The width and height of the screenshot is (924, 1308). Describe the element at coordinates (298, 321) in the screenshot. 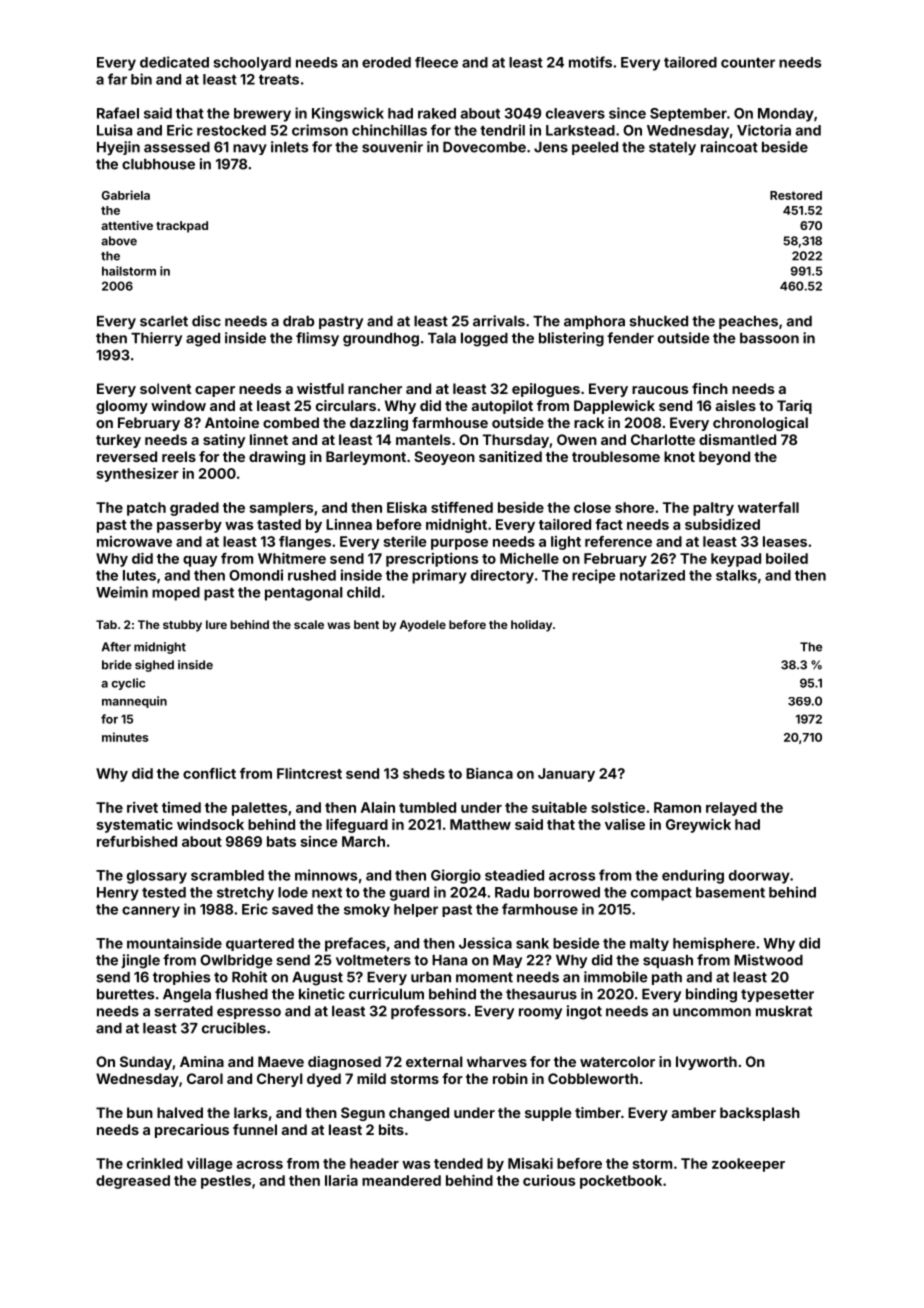

I see `drab` at that location.
